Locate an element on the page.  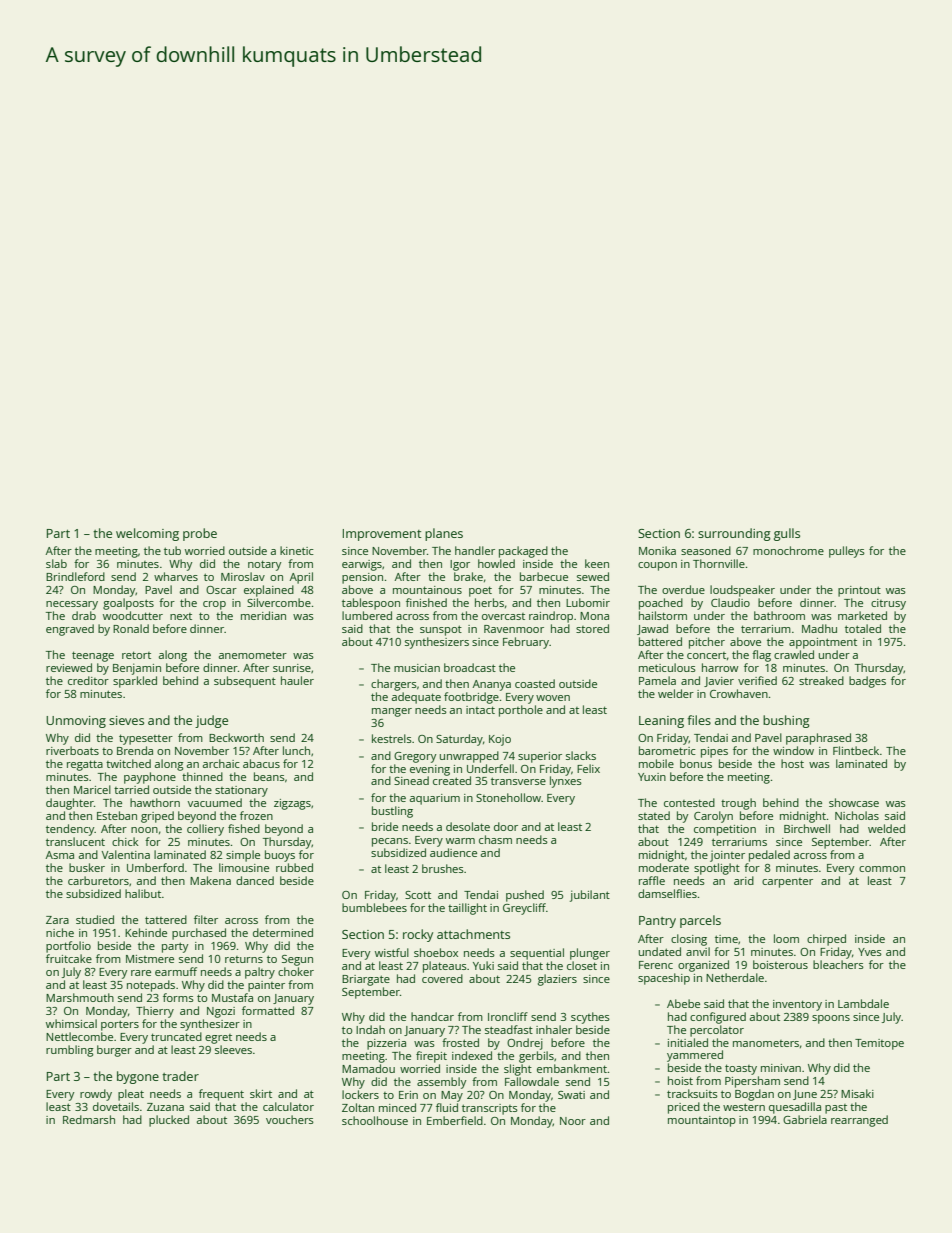
Noor is located at coordinates (573, 1121).
